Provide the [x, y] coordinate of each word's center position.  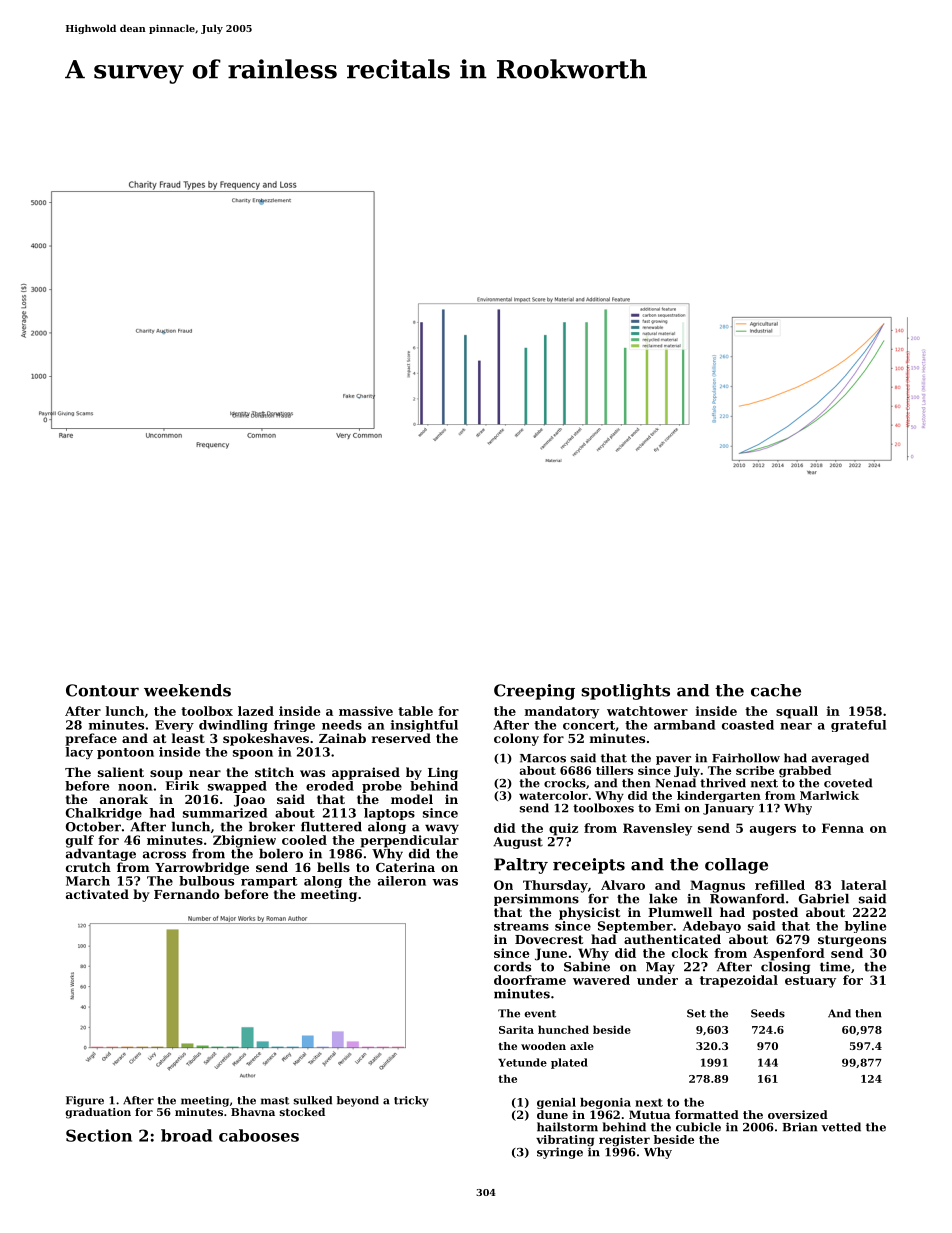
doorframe [530, 980]
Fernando [186, 894]
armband [684, 725]
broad [186, 1135]
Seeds [768, 1013]
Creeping [534, 692]
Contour [102, 690]
